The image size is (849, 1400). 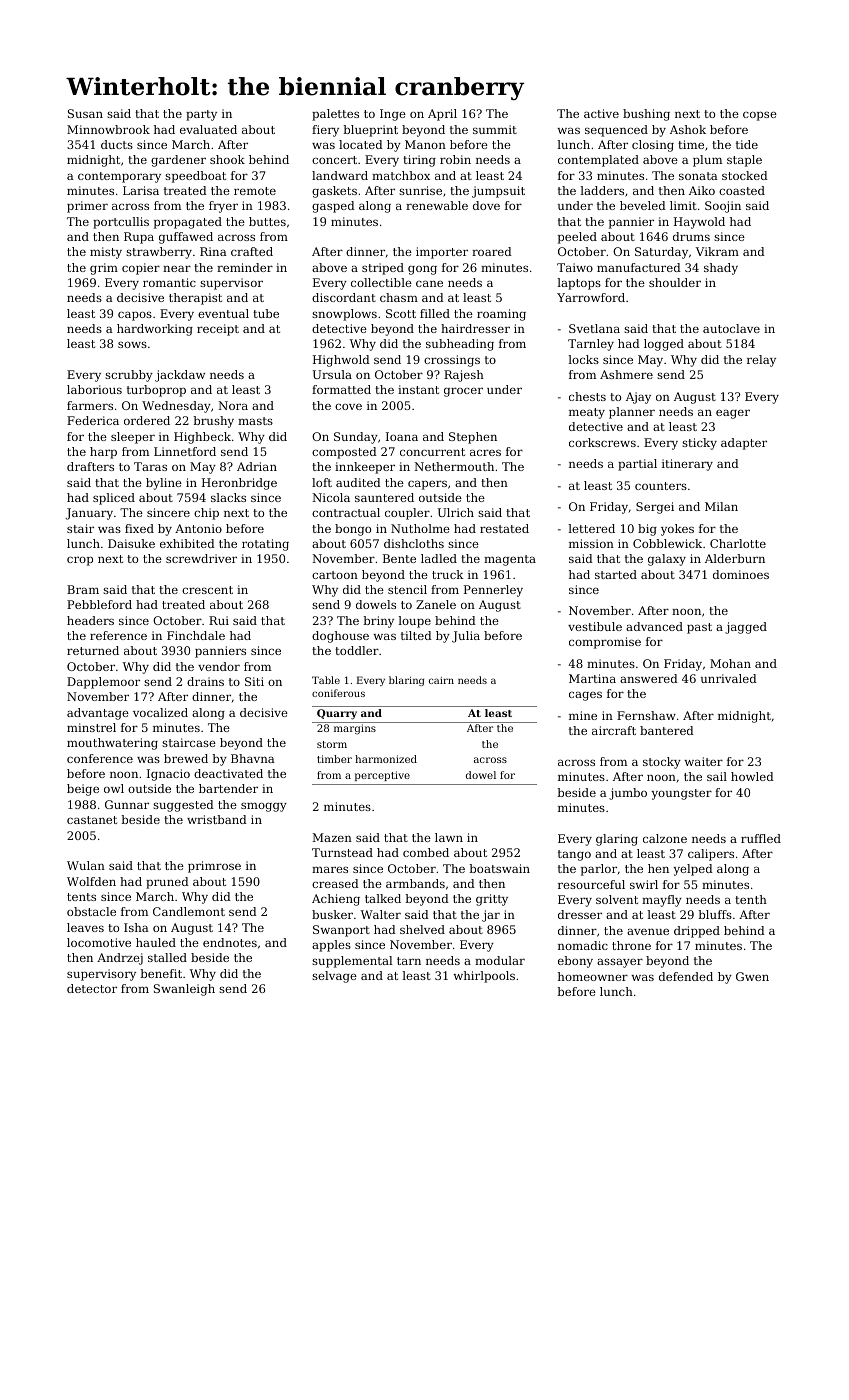 I want to click on gaskets, so click(x=334, y=192).
